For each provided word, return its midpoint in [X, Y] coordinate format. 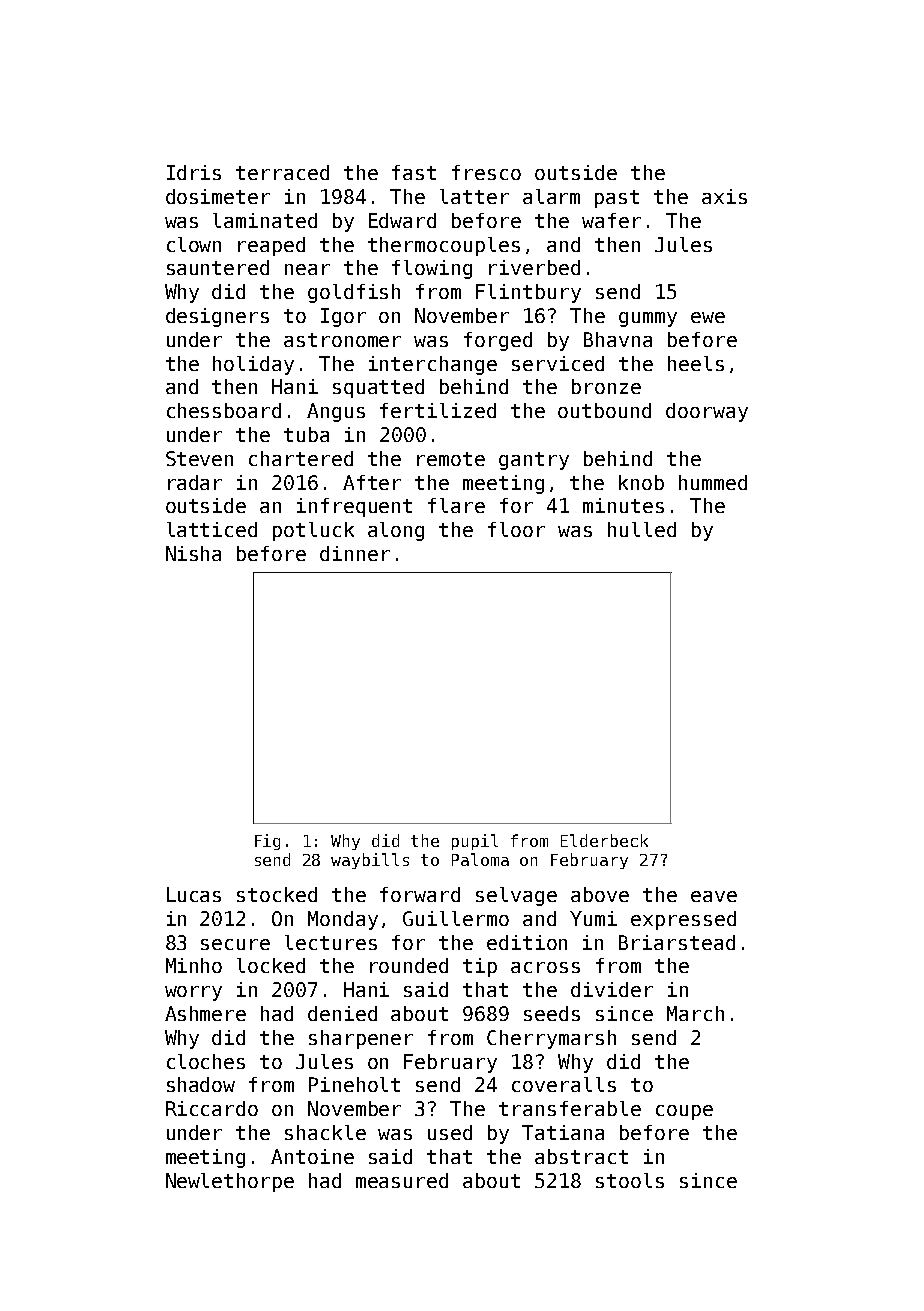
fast [414, 172]
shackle [325, 1132]
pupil [475, 842]
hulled [642, 529]
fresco [486, 172]
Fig [267, 842]
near [307, 269]
